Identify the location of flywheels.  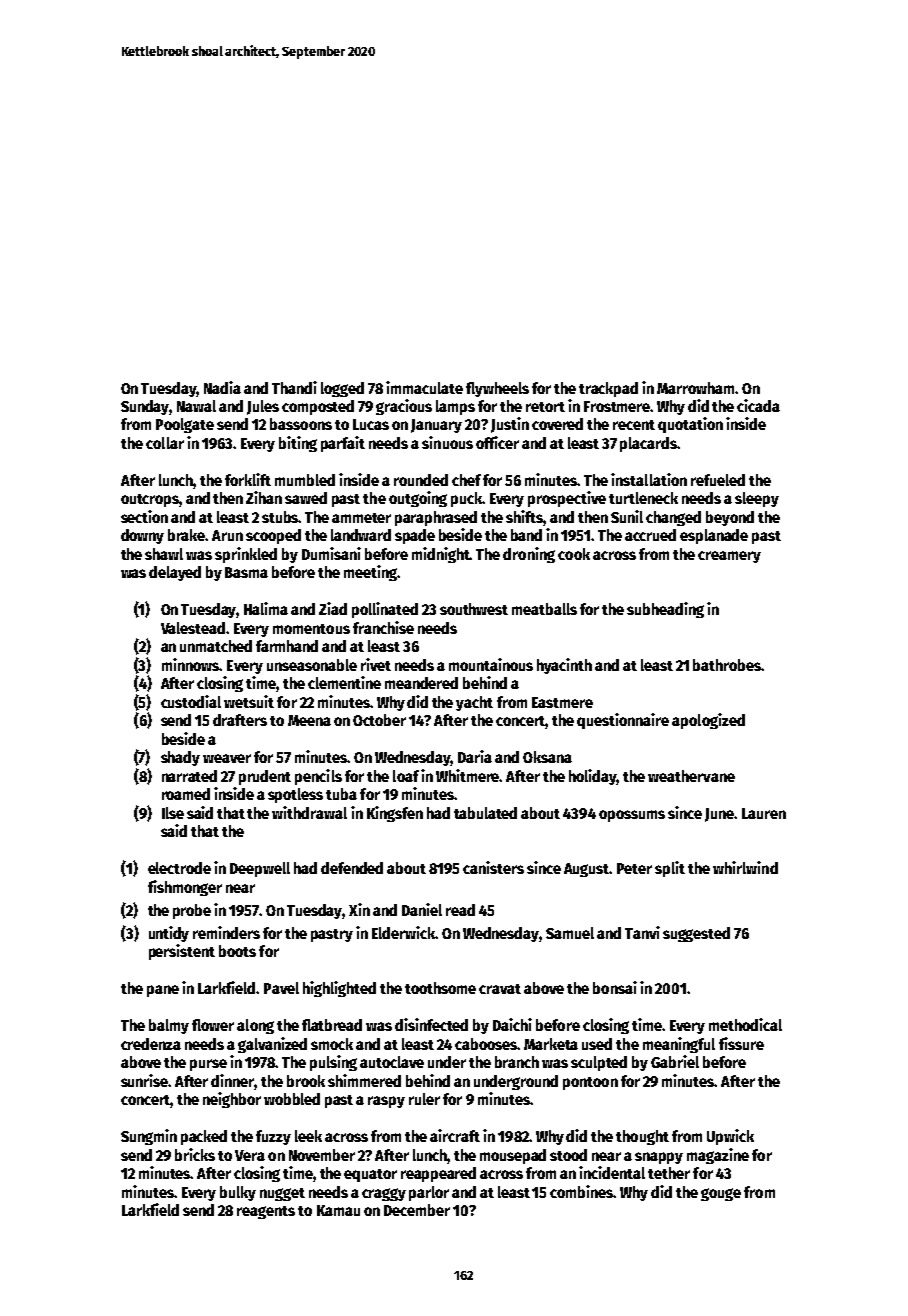
(497, 389).
